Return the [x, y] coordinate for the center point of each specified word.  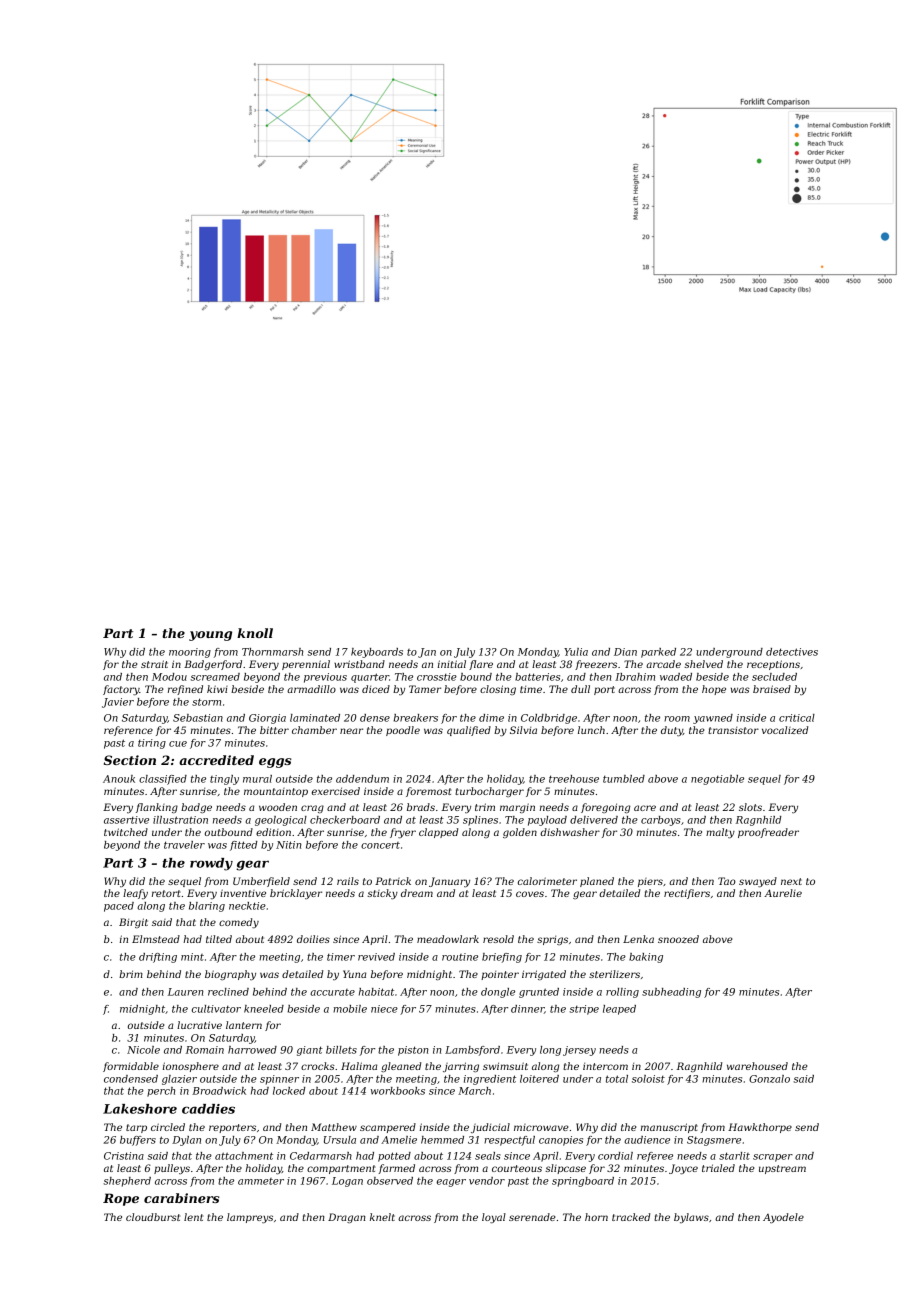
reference [128, 731]
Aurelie [783, 893]
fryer [403, 833]
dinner [527, 1009]
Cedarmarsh [321, 1156]
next [791, 881]
